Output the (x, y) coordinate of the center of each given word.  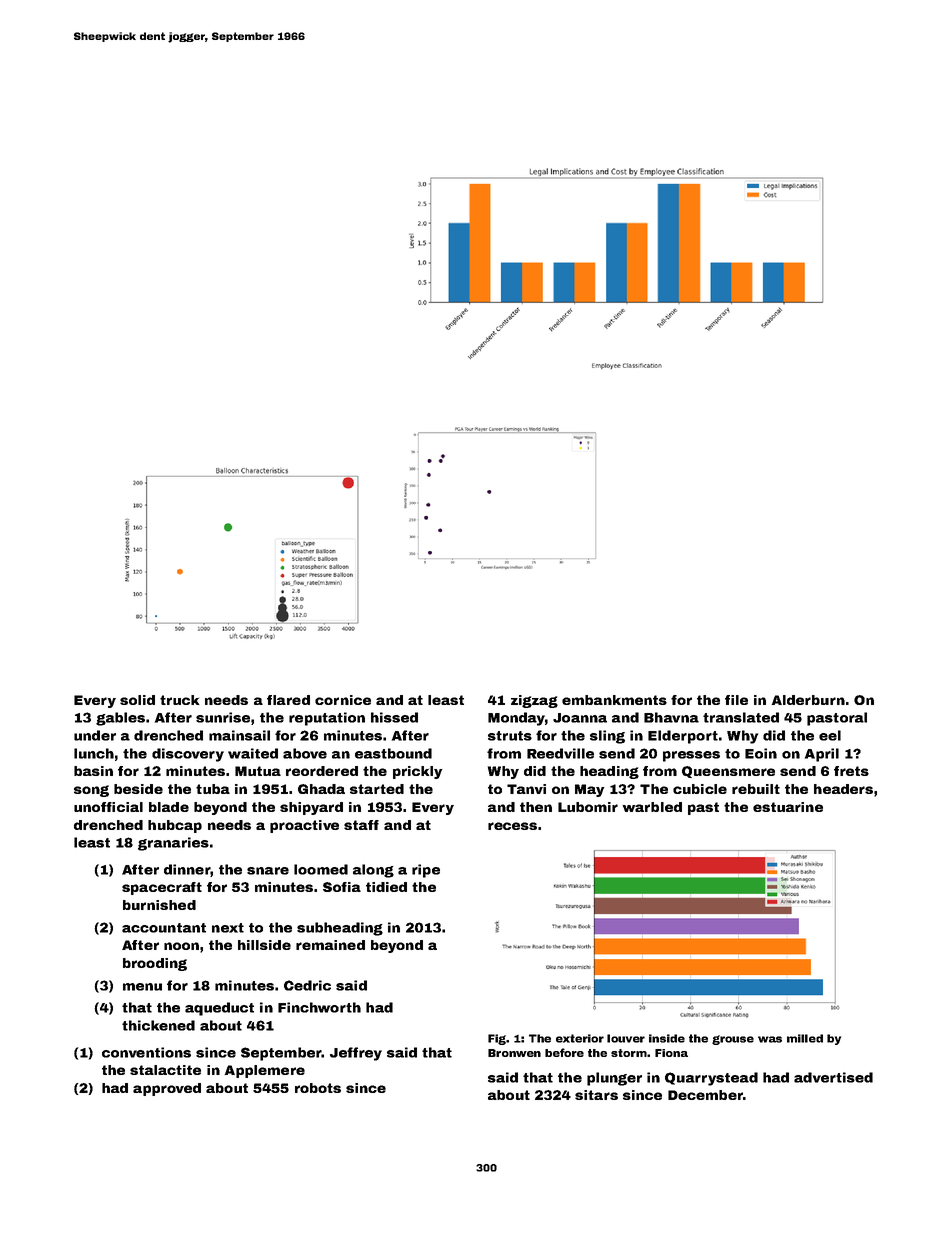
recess (512, 826)
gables (120, 719)
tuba (213, 789)
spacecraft (162, 888)
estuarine (788, 807)
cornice (343, 700)
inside (667, 1038)
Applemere (264, 1071)
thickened (158, 1025)
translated (741, 717)
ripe (426, 871)
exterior (580, 1038)
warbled (652, 807)
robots (318, 1088)
